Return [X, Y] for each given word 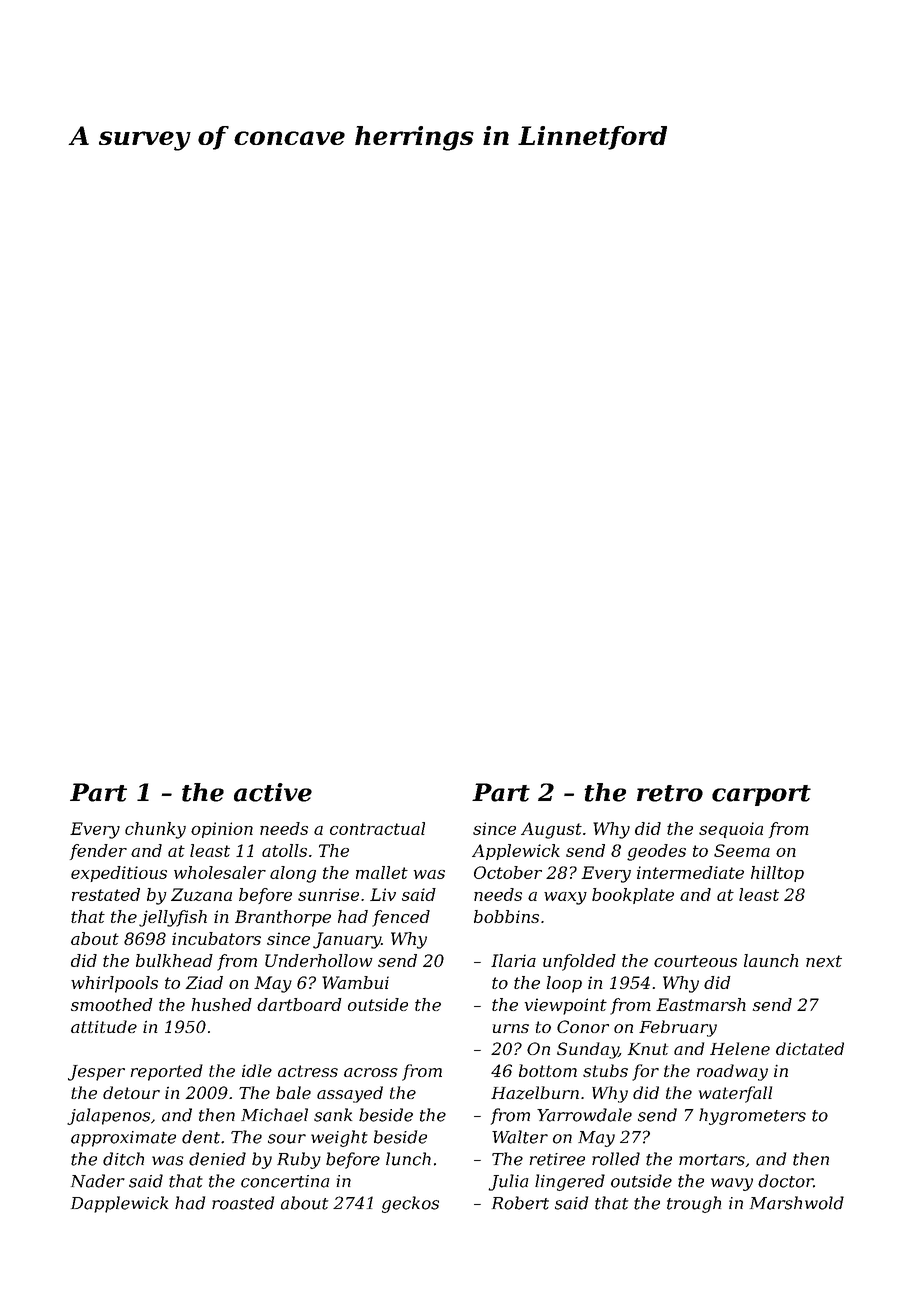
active [273, 792]
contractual [377, 828]
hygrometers [752, 1116]
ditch [123, 1159]
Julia [508, 1182]
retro [670, 793]
